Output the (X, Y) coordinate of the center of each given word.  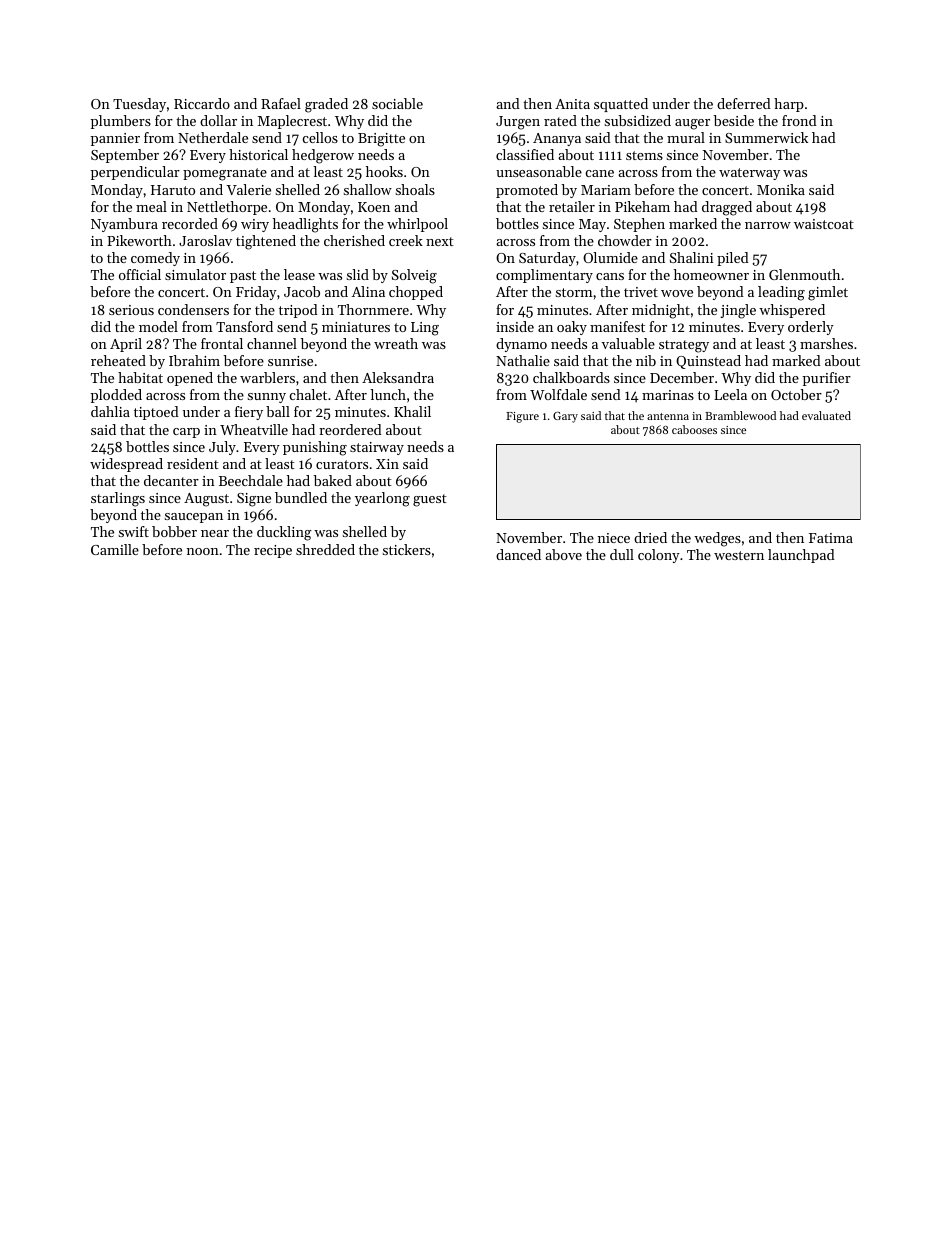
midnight (661, 311)
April (126, 345)
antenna (668, 416)
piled (733, 259)
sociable (397, 103)
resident (193, 463)
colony (659, 556)
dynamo (521, 345)
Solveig (414, 276)
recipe (273, 551)
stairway (377, 448)
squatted (621, 105)
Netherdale (213, 137)
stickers (407, 549)
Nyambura (124, 225)
